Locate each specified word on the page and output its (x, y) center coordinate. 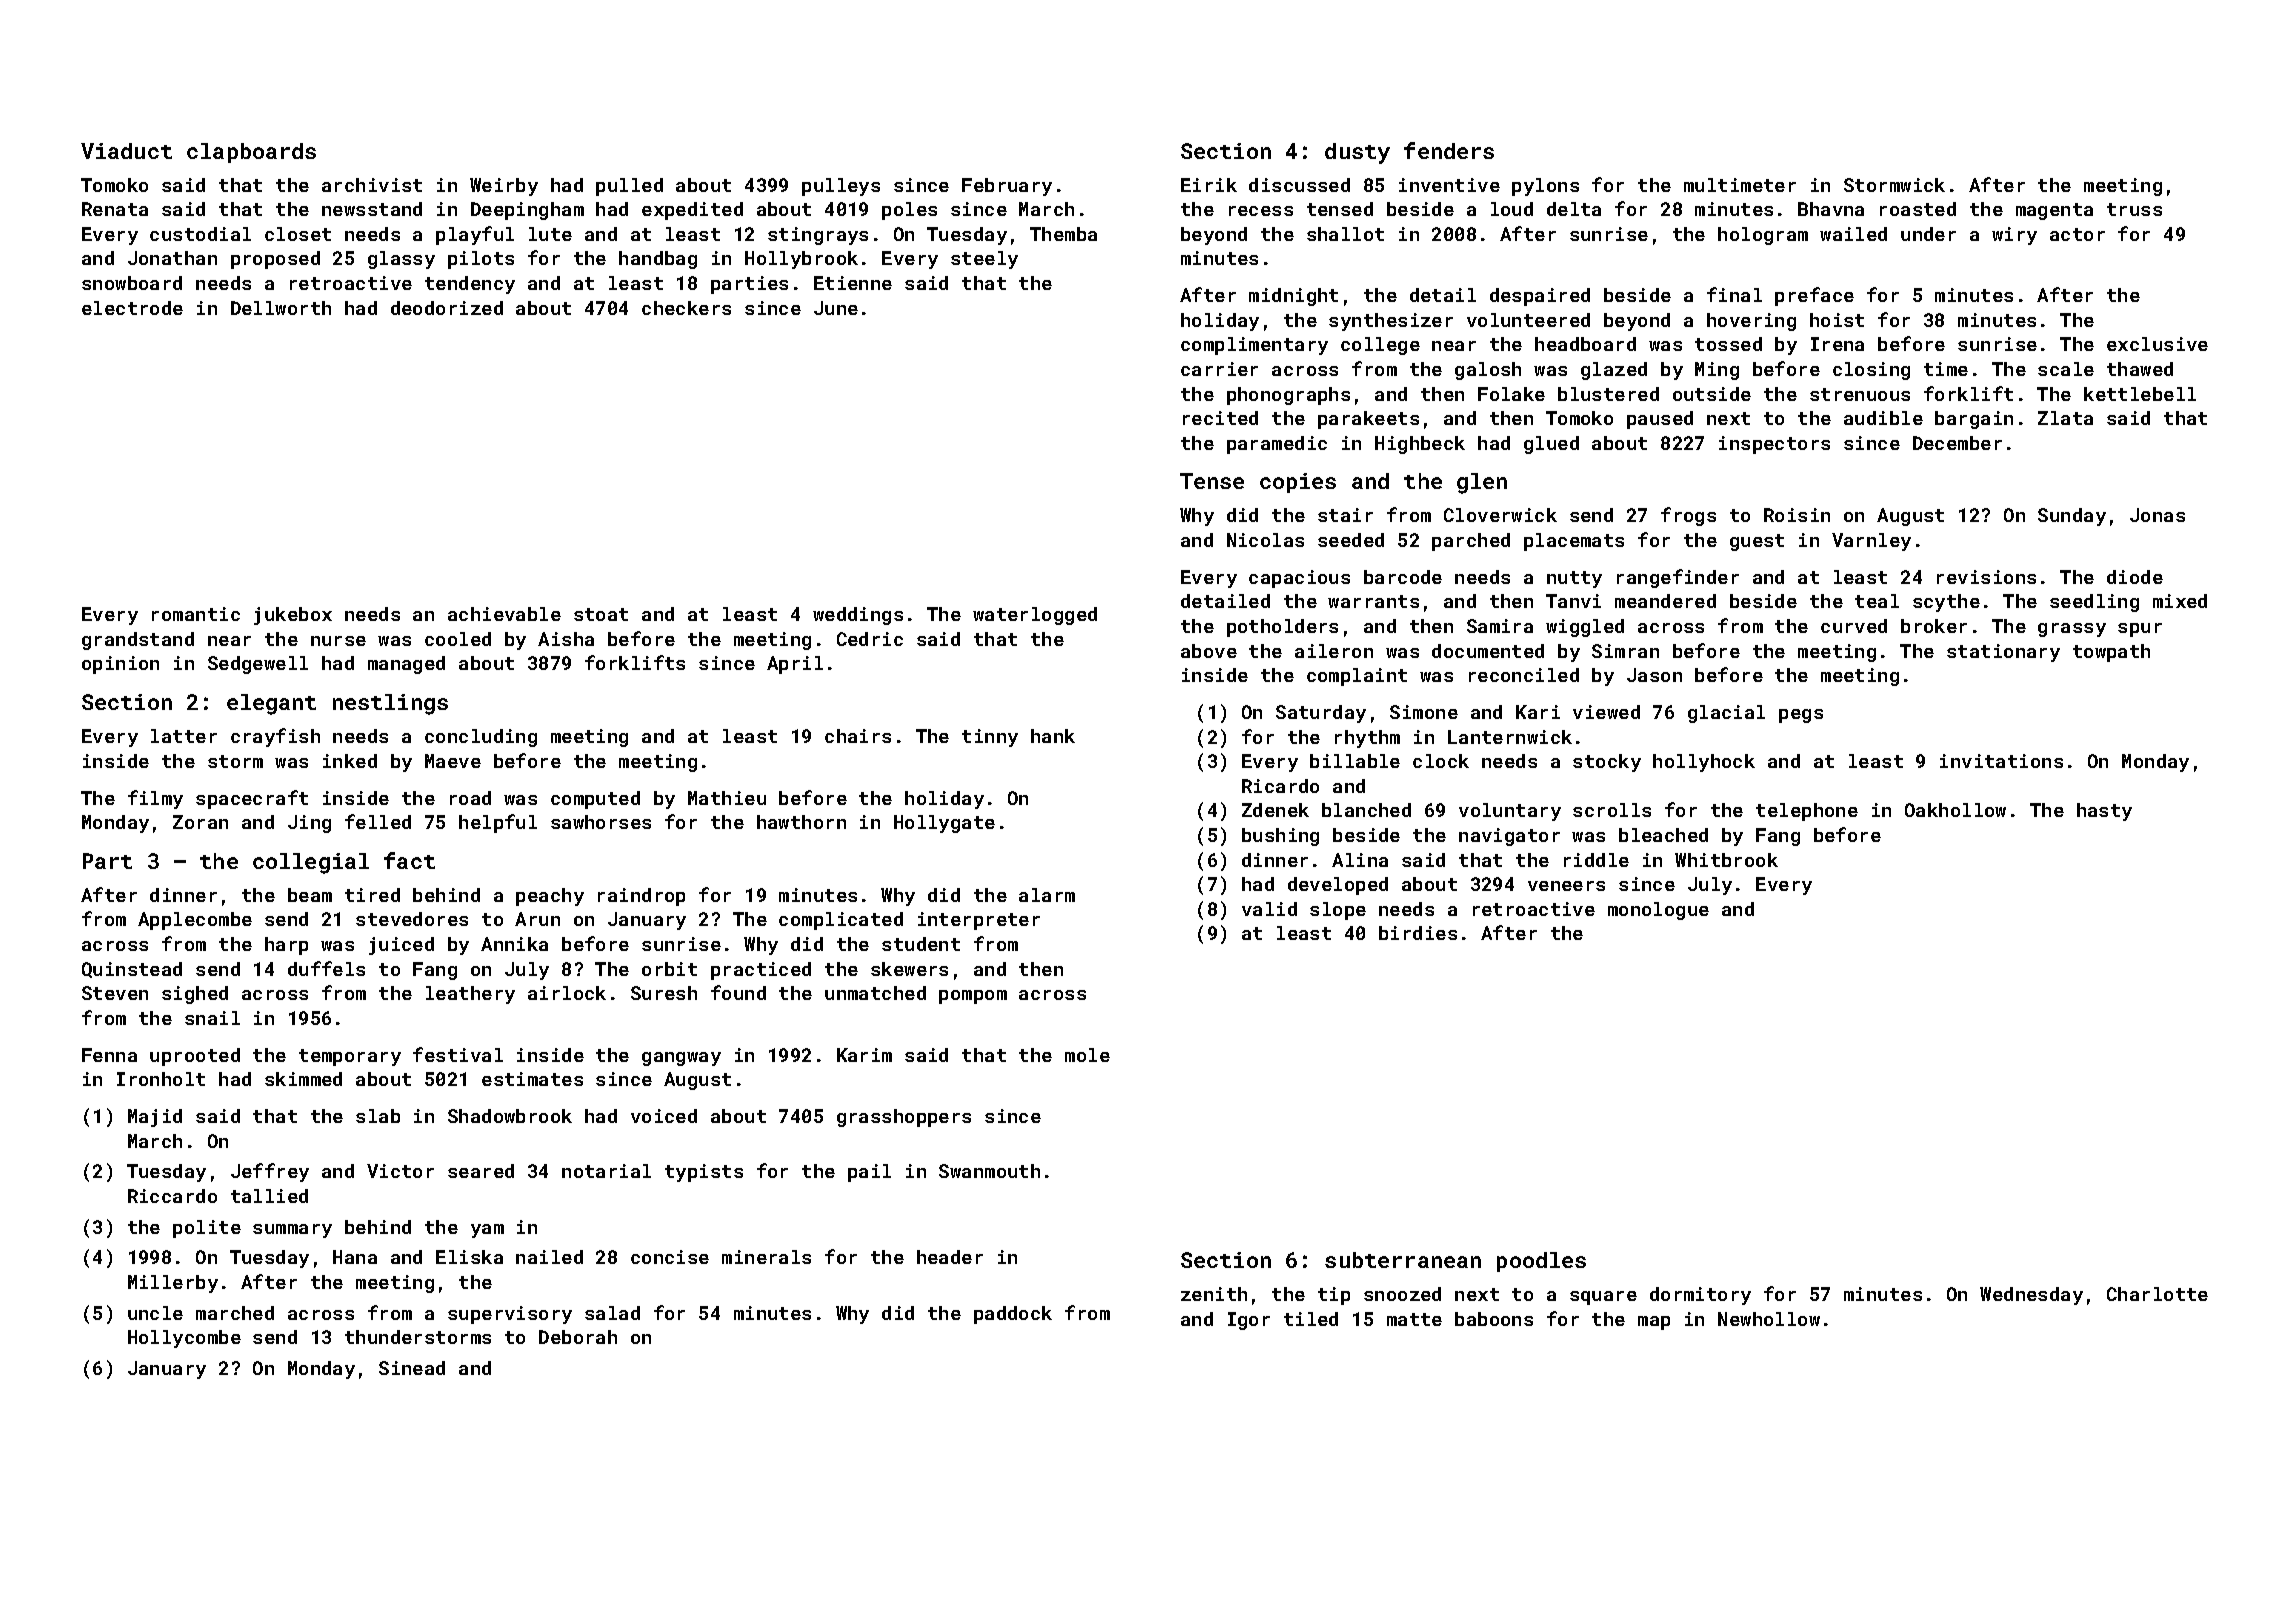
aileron (1334, 651)
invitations (2001, 761)
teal (1877, 601)
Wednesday (2031, 1296)
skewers (909, 969)
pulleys (841, 187)
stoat (601, 614)
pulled (629, 187)
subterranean (1403, 1260)
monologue (1658, 911)
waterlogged (1035, 616)
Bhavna (1831, 209)
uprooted (195, 1057)
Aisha (566, 639)
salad (612, 1313)
